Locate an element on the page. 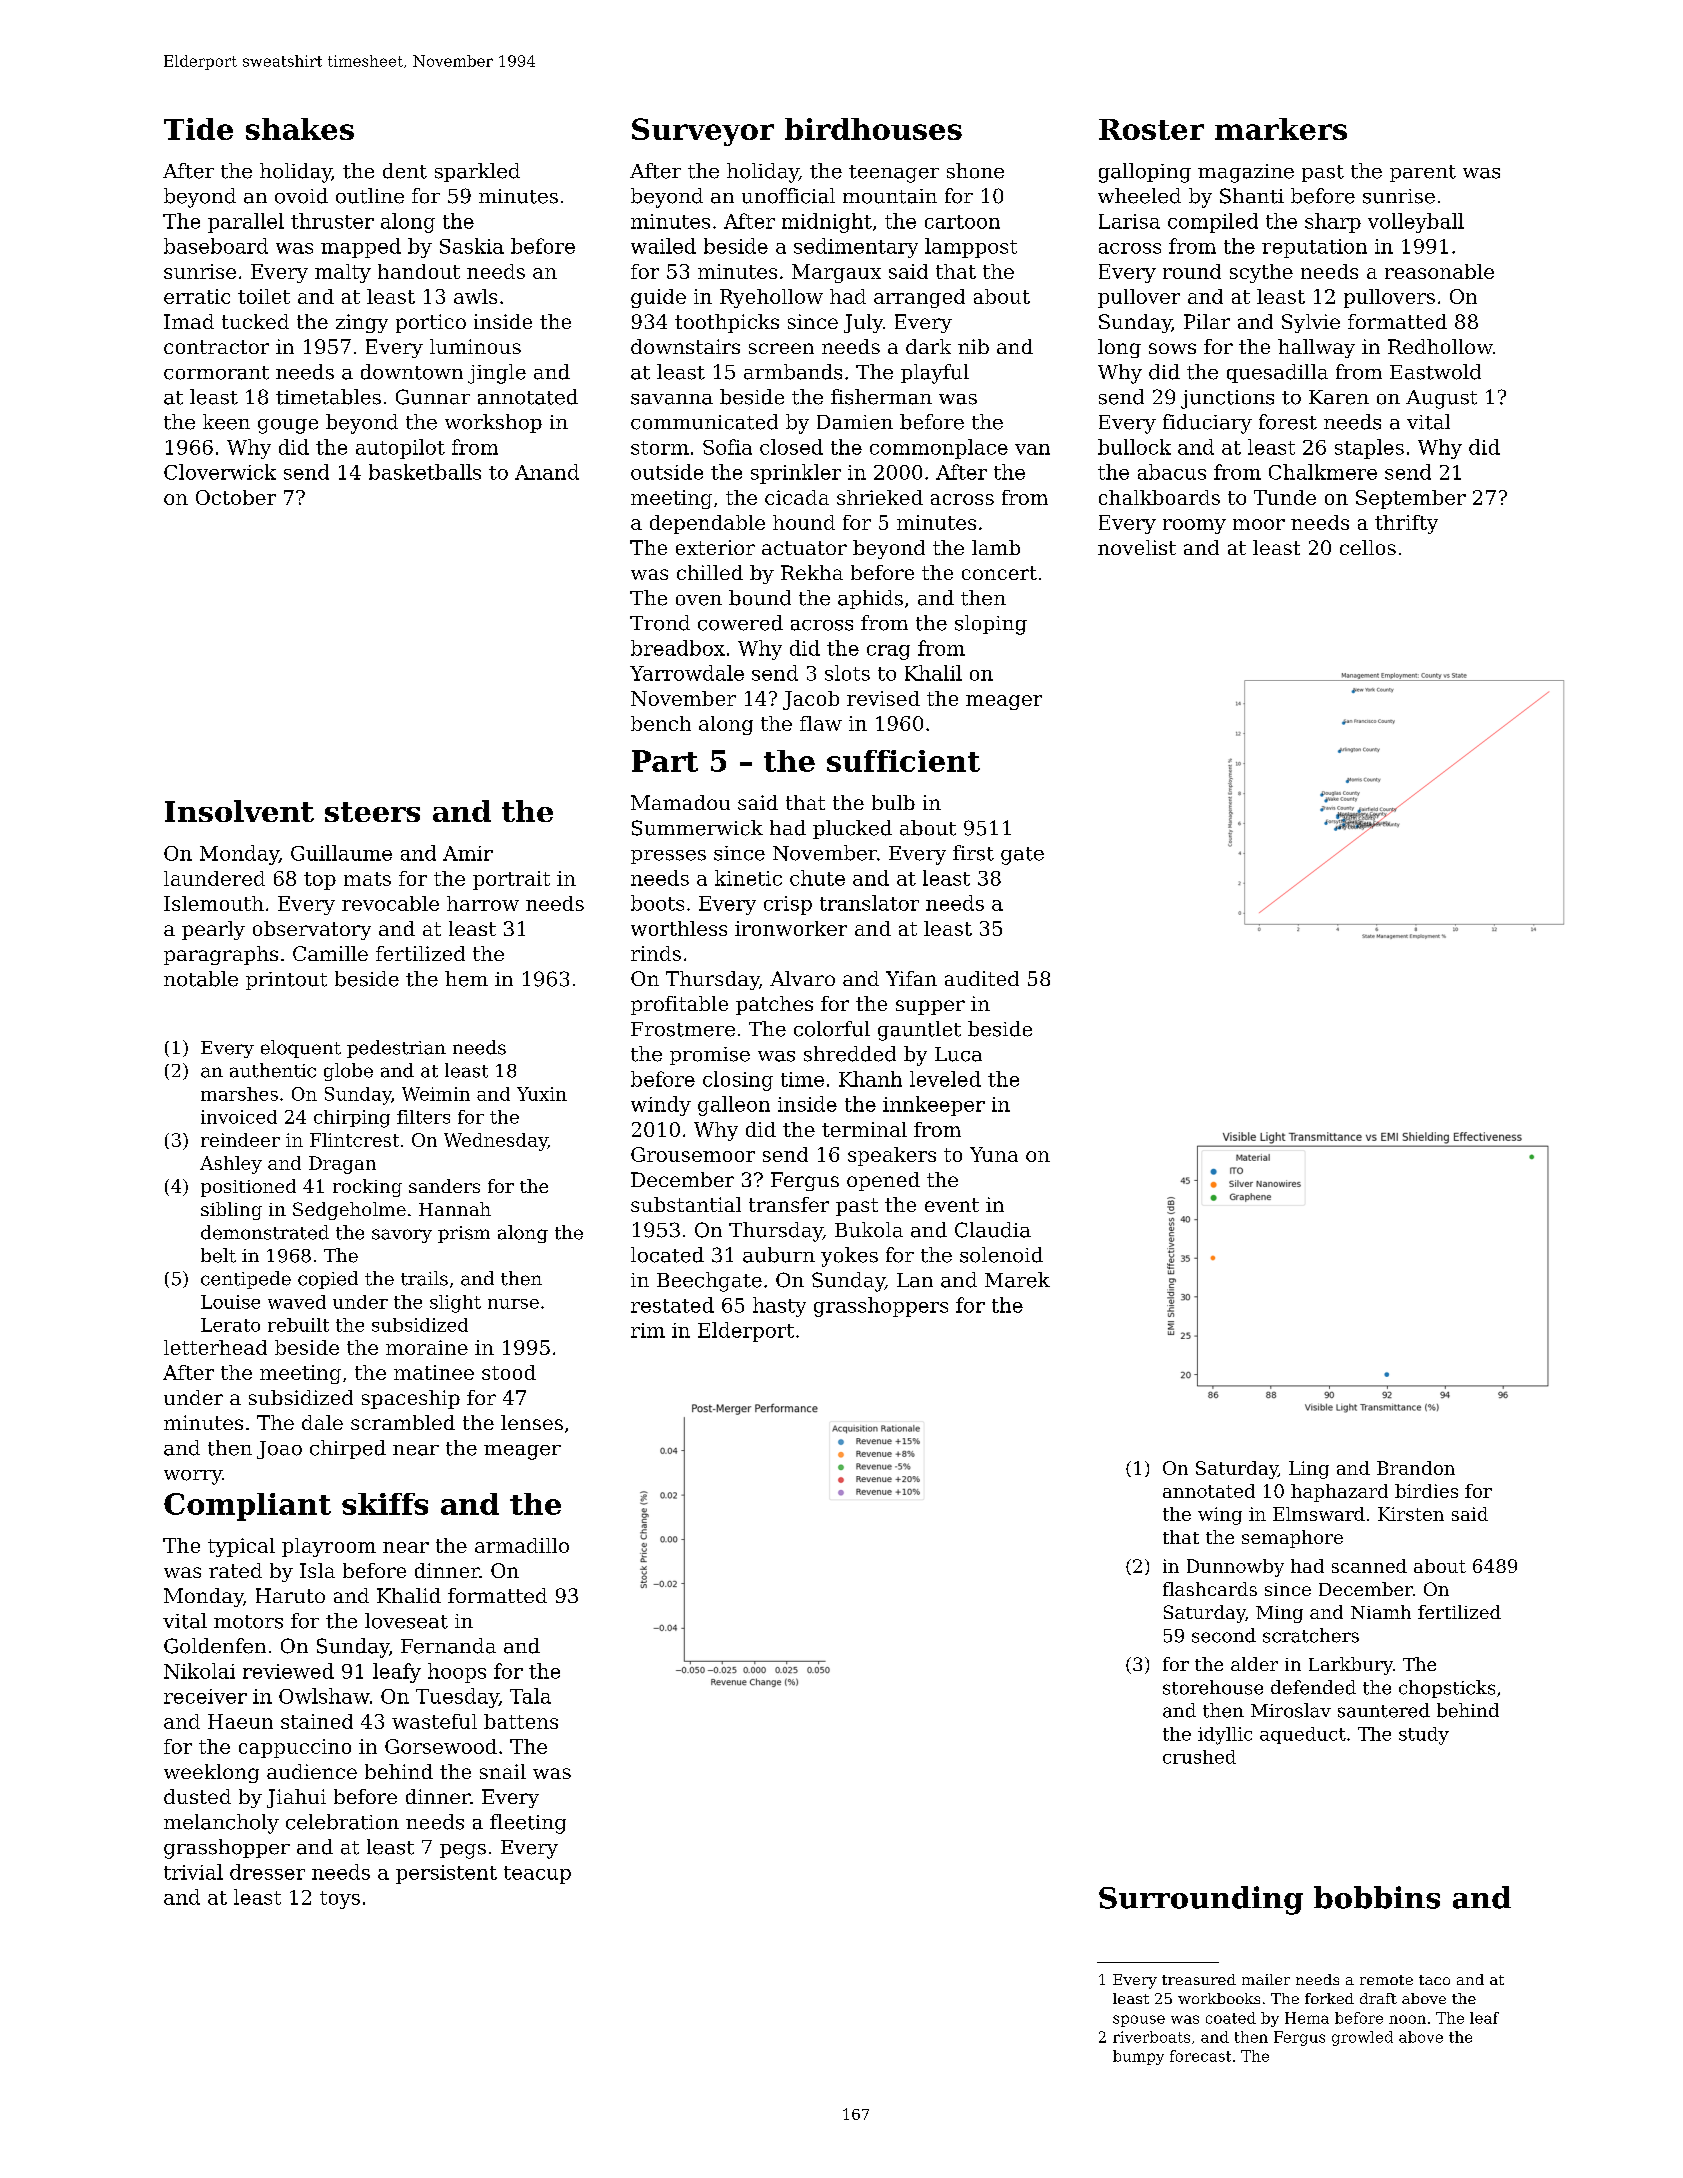 The image size is (1683, 2178). dresser is located at coordinates (267, 1872).
